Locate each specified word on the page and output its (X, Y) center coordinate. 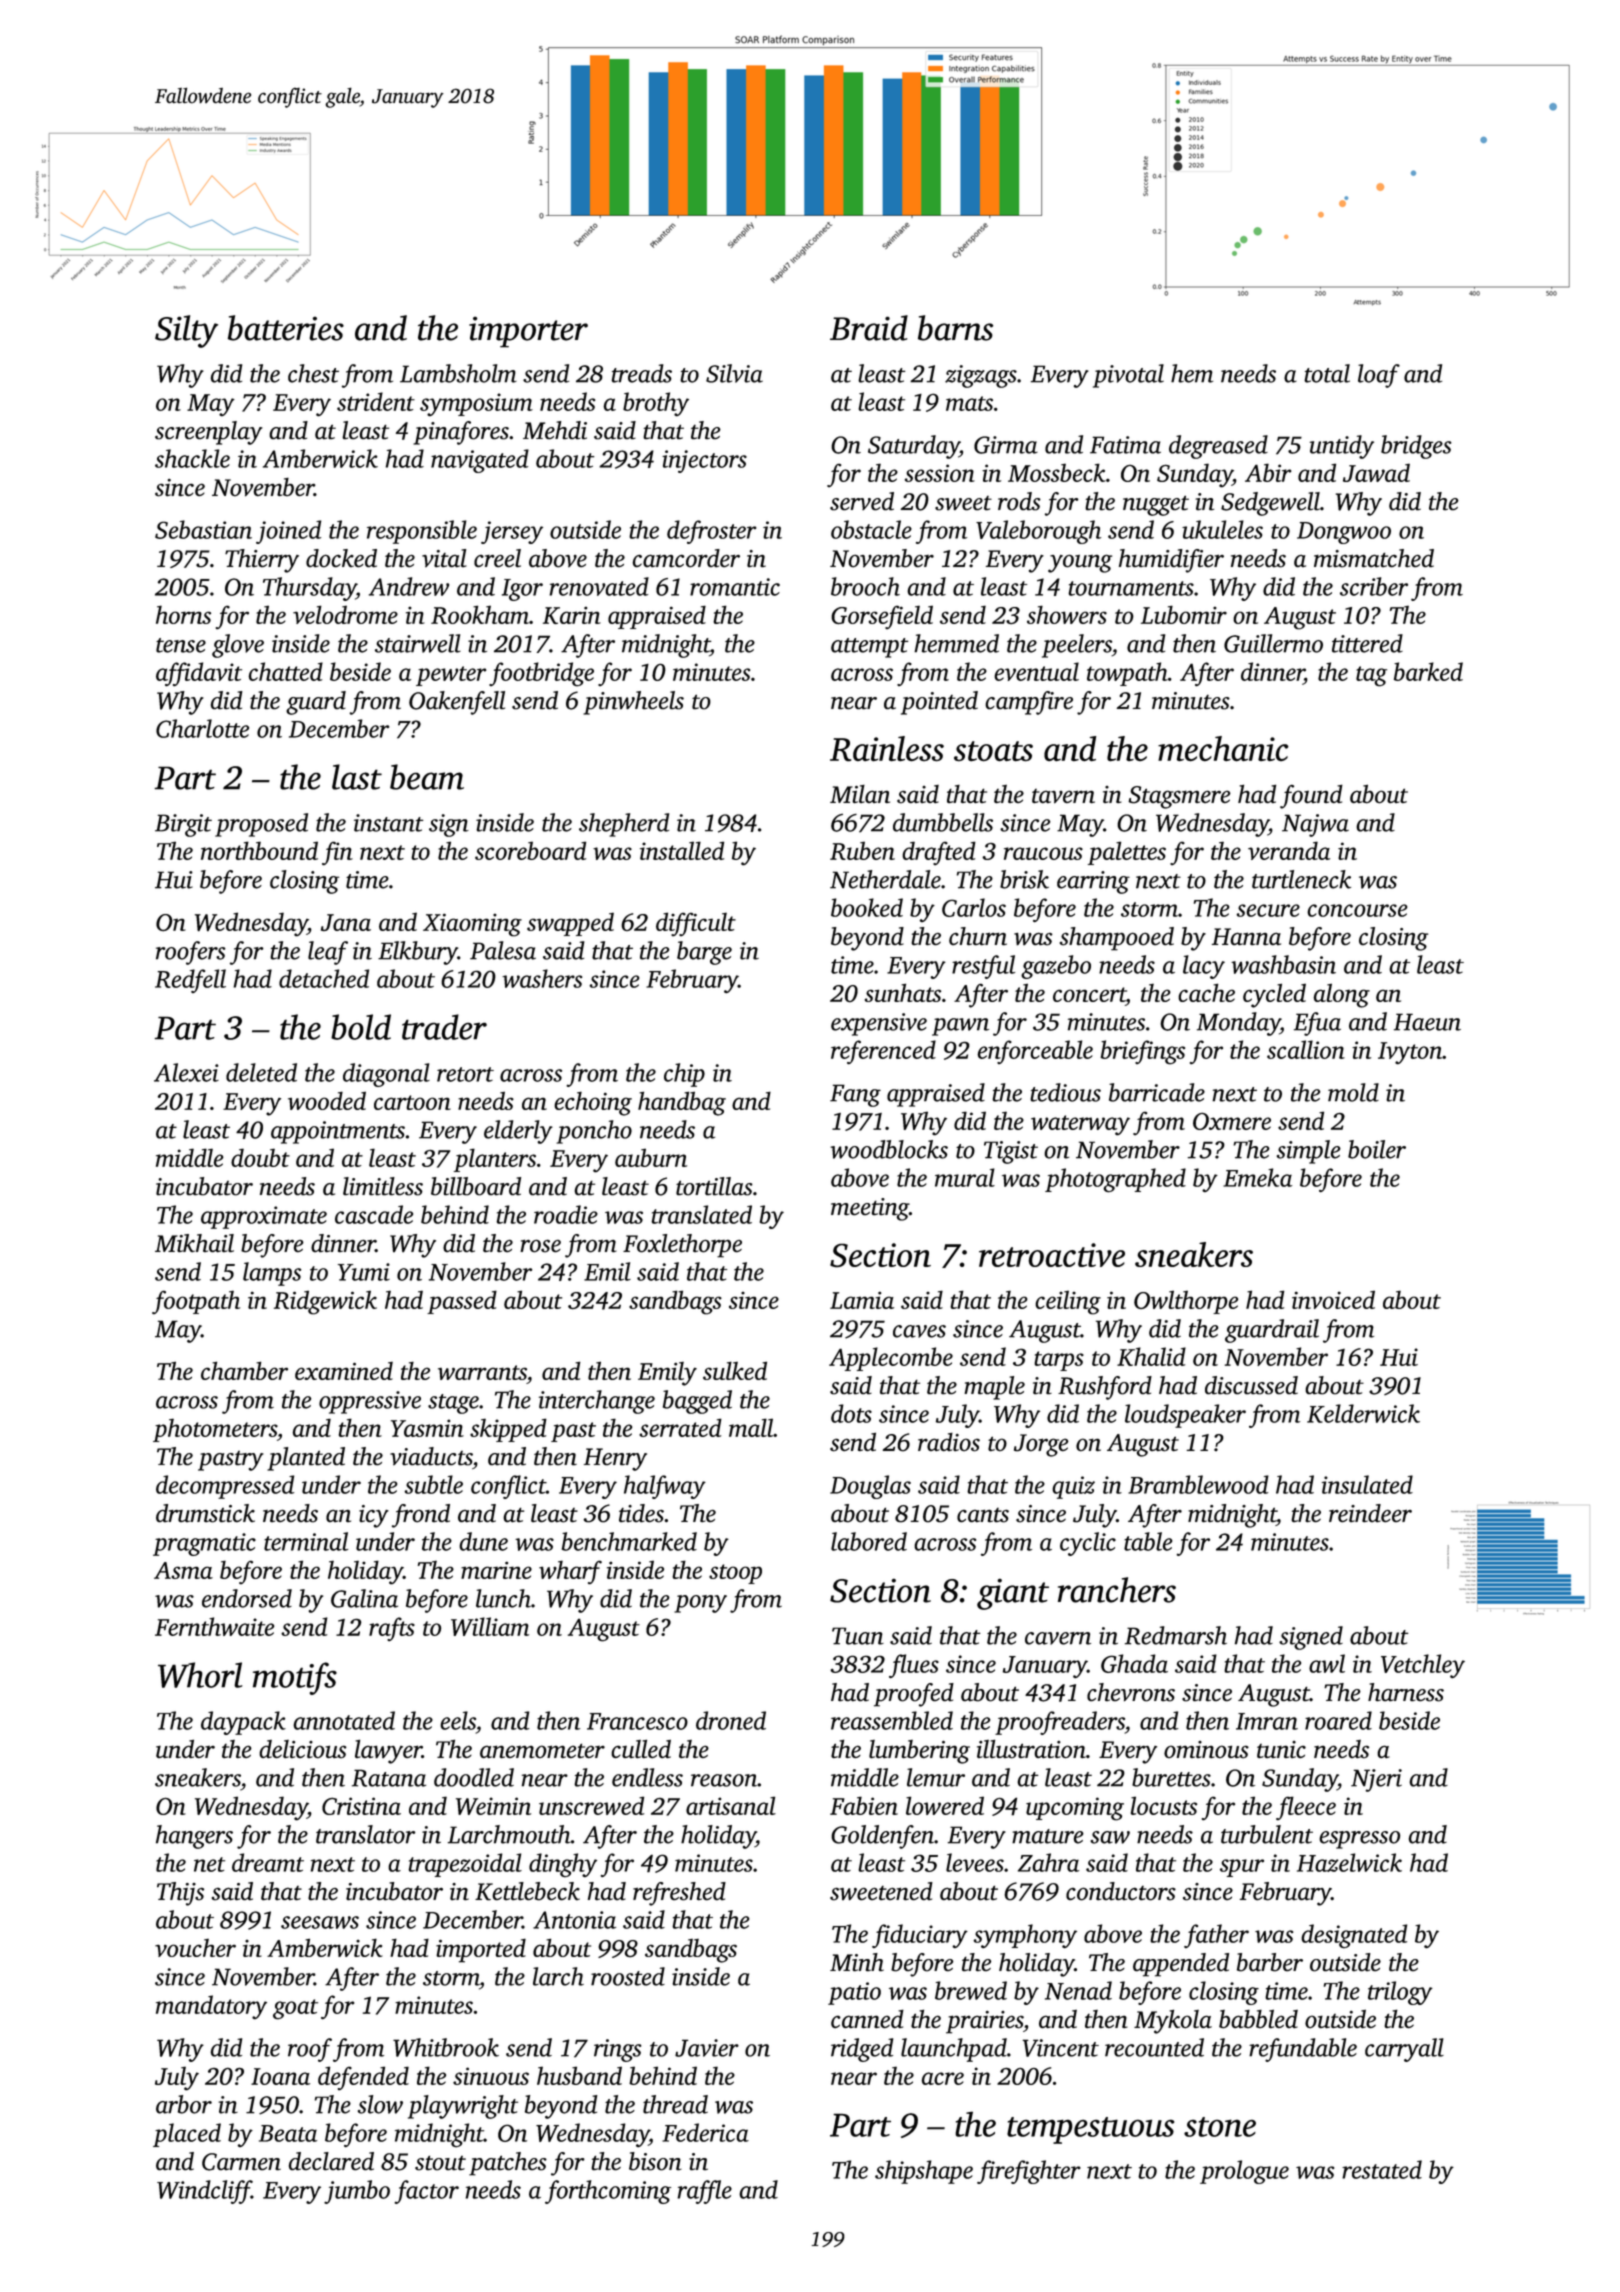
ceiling (1068, 1303)
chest (313, 373)
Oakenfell (457, 703)
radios (949, 1442)
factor (426, 2192)
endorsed (247, 1598)
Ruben (862, 850)
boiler (1377, 1149)
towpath (1127, 674)
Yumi (364, 1272)
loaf (1379, 376)
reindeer (1370, 1513)
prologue (1244, 2172)
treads (641, 373)
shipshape (924, 2172)
